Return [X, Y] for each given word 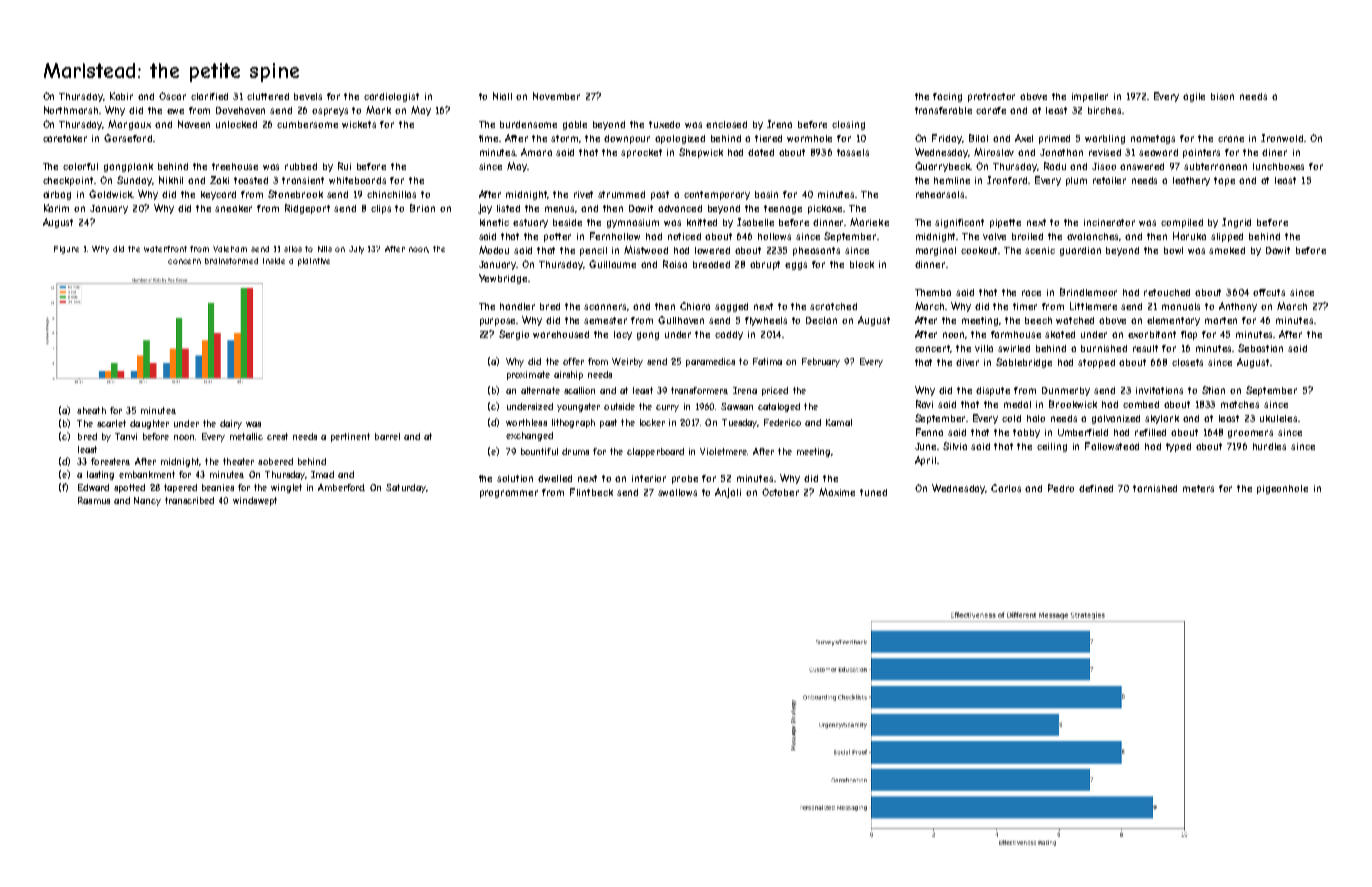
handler [517, 306]
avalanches [1093, 237]
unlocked [236, 124]
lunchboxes [1278, 166]
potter [557, 237]
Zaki [219, 180]
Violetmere [723, 451]
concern [184, 261]
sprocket [641, 153]
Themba [933, 292]
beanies [218, 487]
